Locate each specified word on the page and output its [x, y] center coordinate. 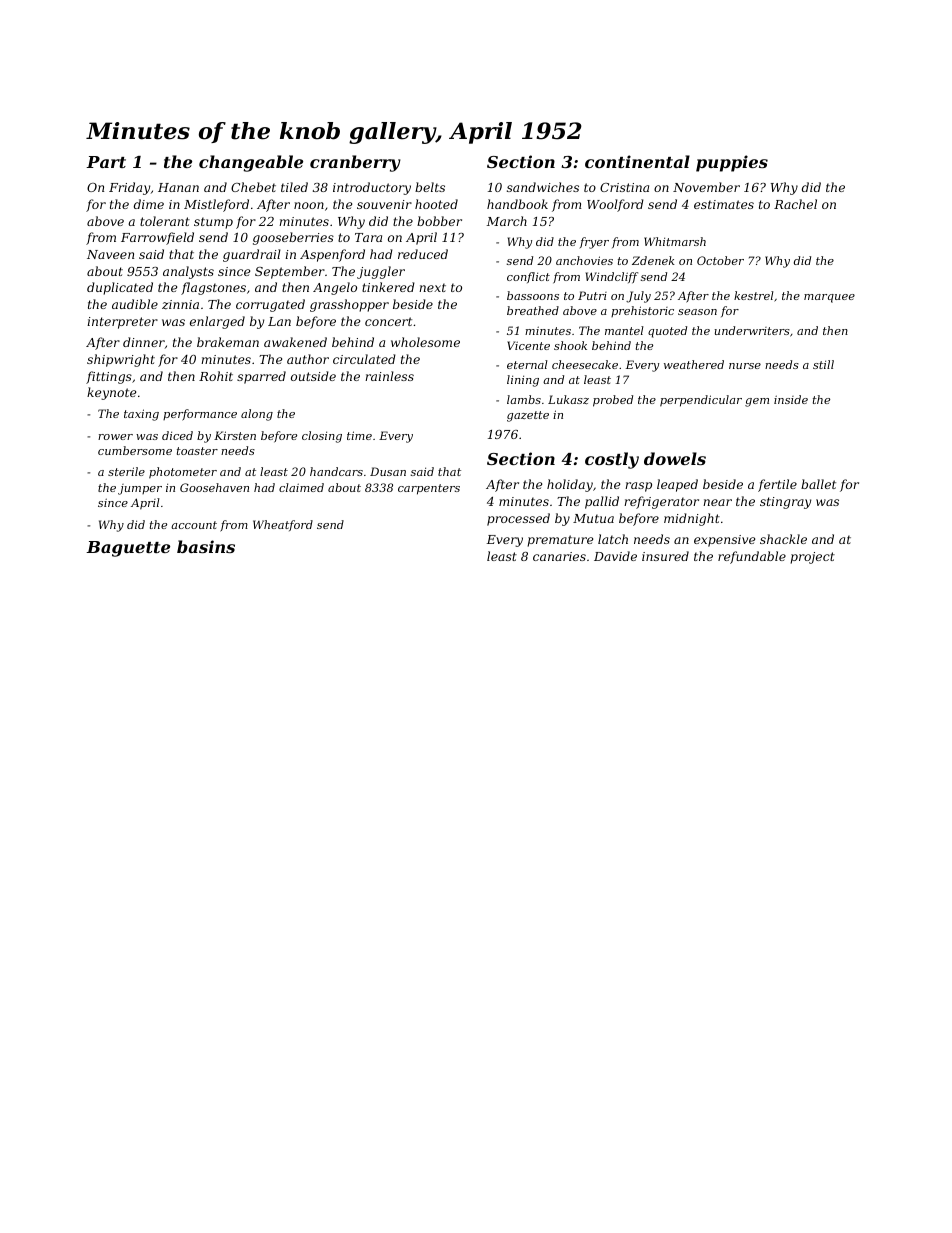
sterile [126, 471]
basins [206, 546]
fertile [777, 485]
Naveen [110, 254]
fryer [594, 243]
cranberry [355, 163]
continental [637, 161]
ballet [818, 484]
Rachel [795, 204]
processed [518, 519]
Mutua [593, 518]
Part [106, 162]
